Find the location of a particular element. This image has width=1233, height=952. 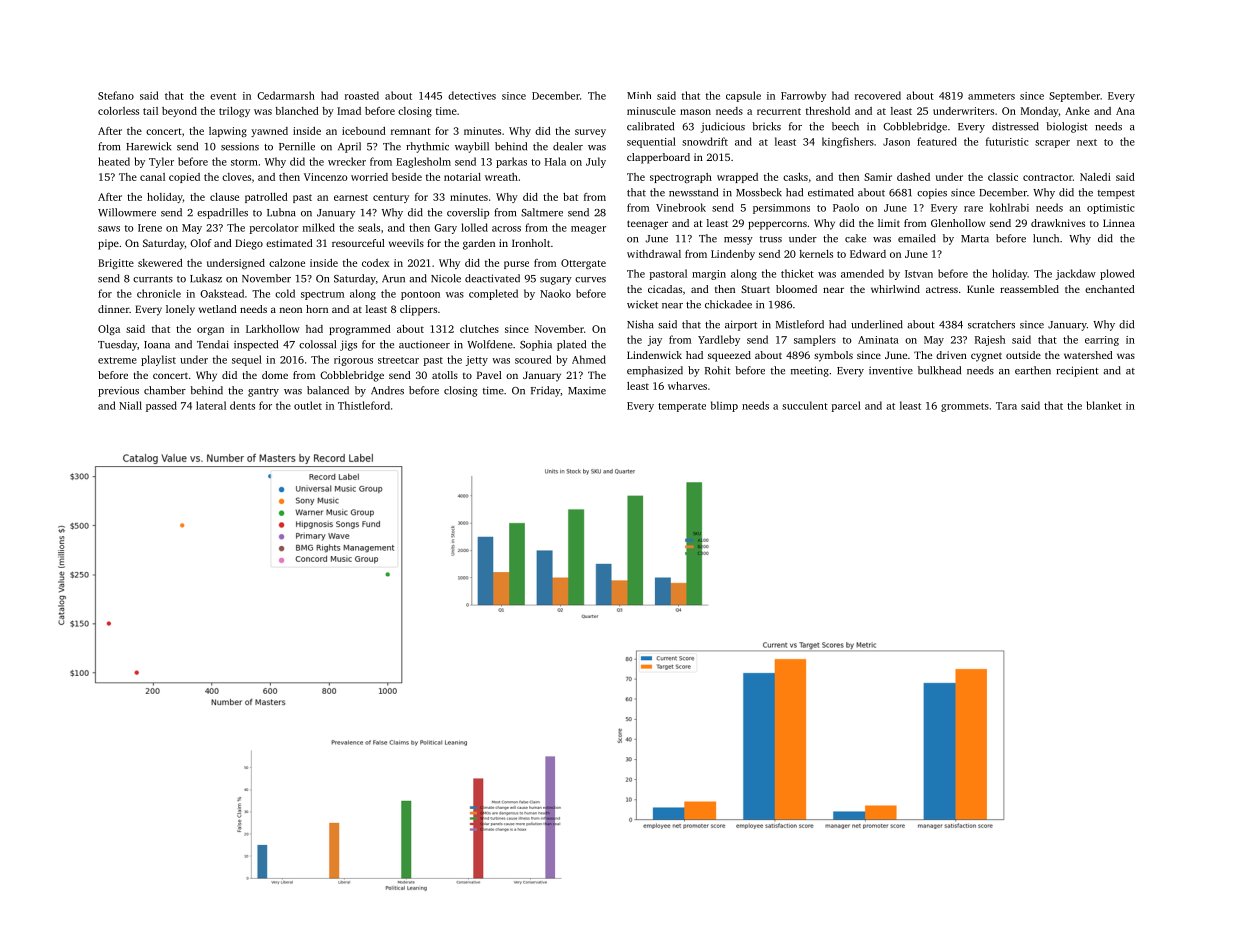

event is located at coordinates (223, 96).
